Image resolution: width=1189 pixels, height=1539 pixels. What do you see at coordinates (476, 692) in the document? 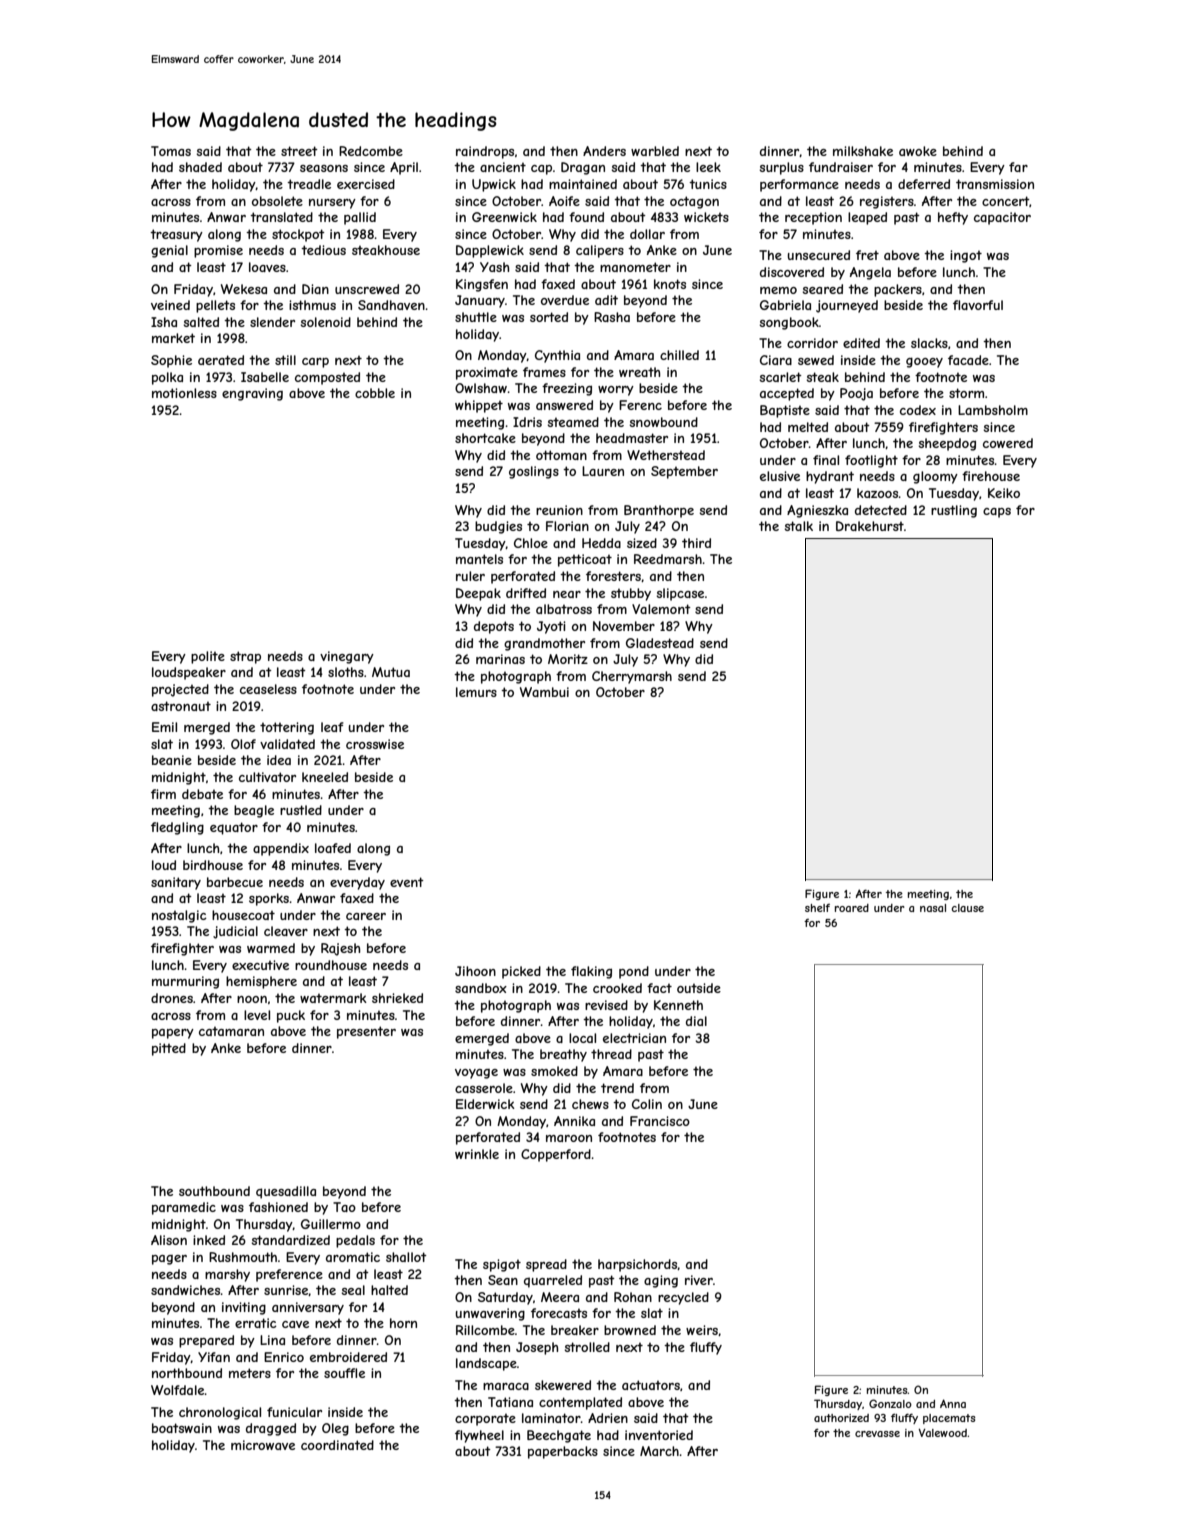
I see `lemurs` at bounding box center [476, 692].
